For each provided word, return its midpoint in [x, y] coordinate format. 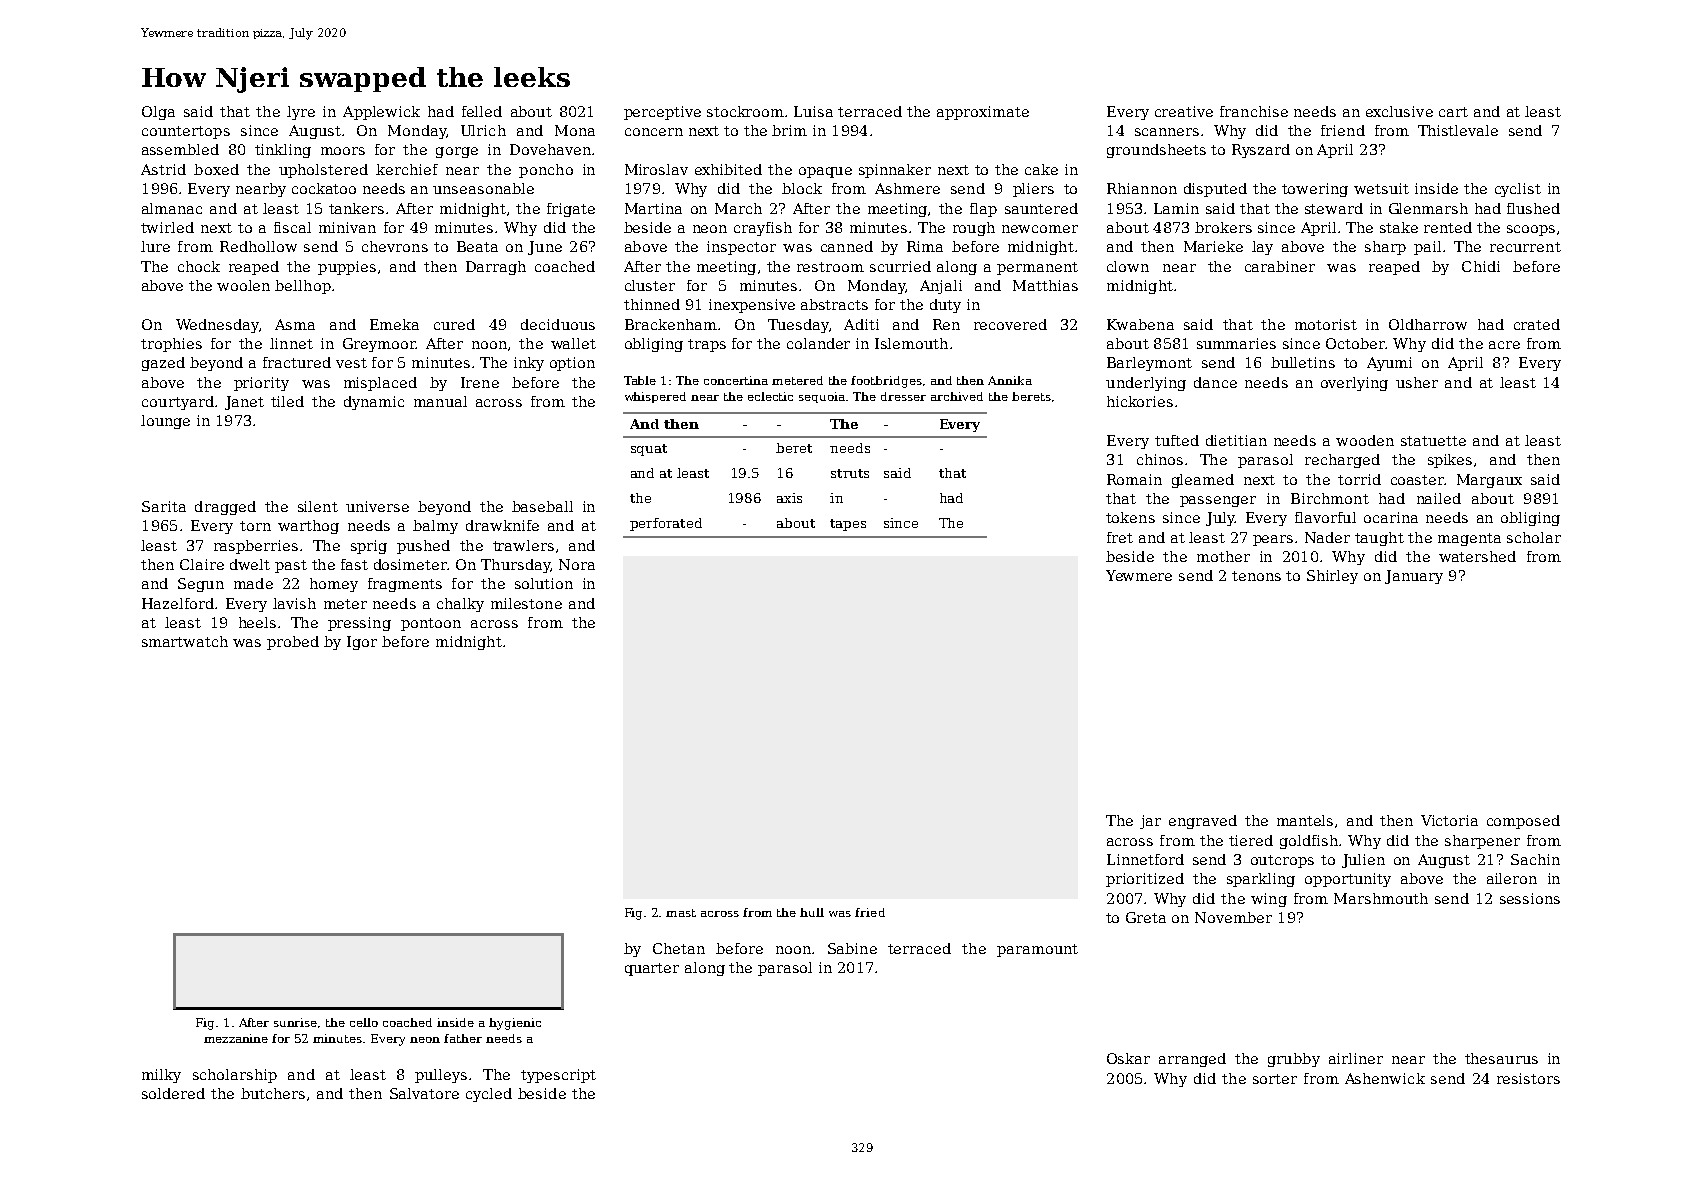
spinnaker [895, 171]
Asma [295, 324]
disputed [1215, 190]
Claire [202, 564]
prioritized [1145, 880]
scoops [1531, 230]
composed [1523, 822]
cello [364, 1022]
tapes [848, 525]
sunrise [295, 1022]
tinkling [283, 151]
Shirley [1332, 577]
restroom [830, 267]
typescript [558, 1076]
